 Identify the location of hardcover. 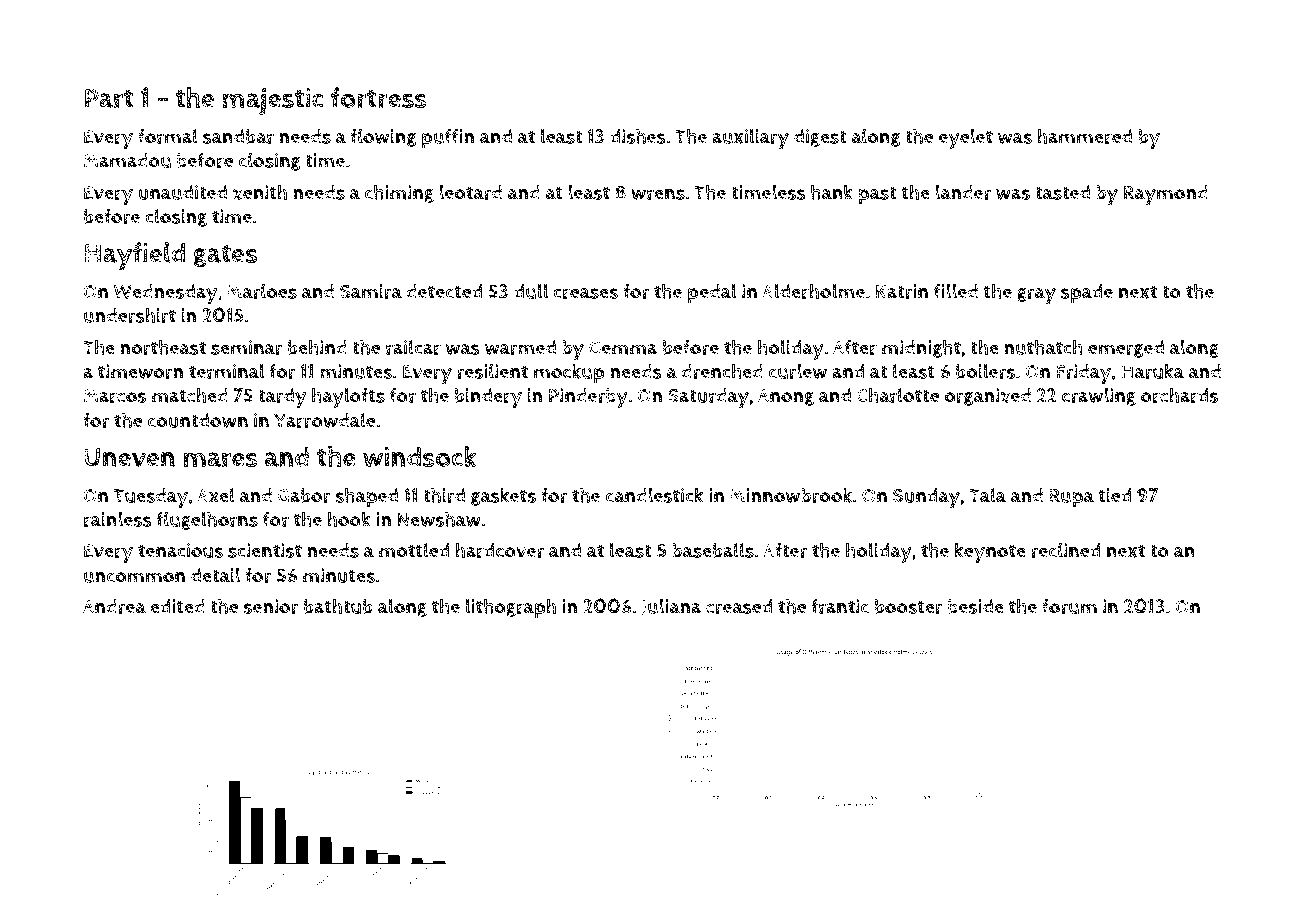
(499, 550).
